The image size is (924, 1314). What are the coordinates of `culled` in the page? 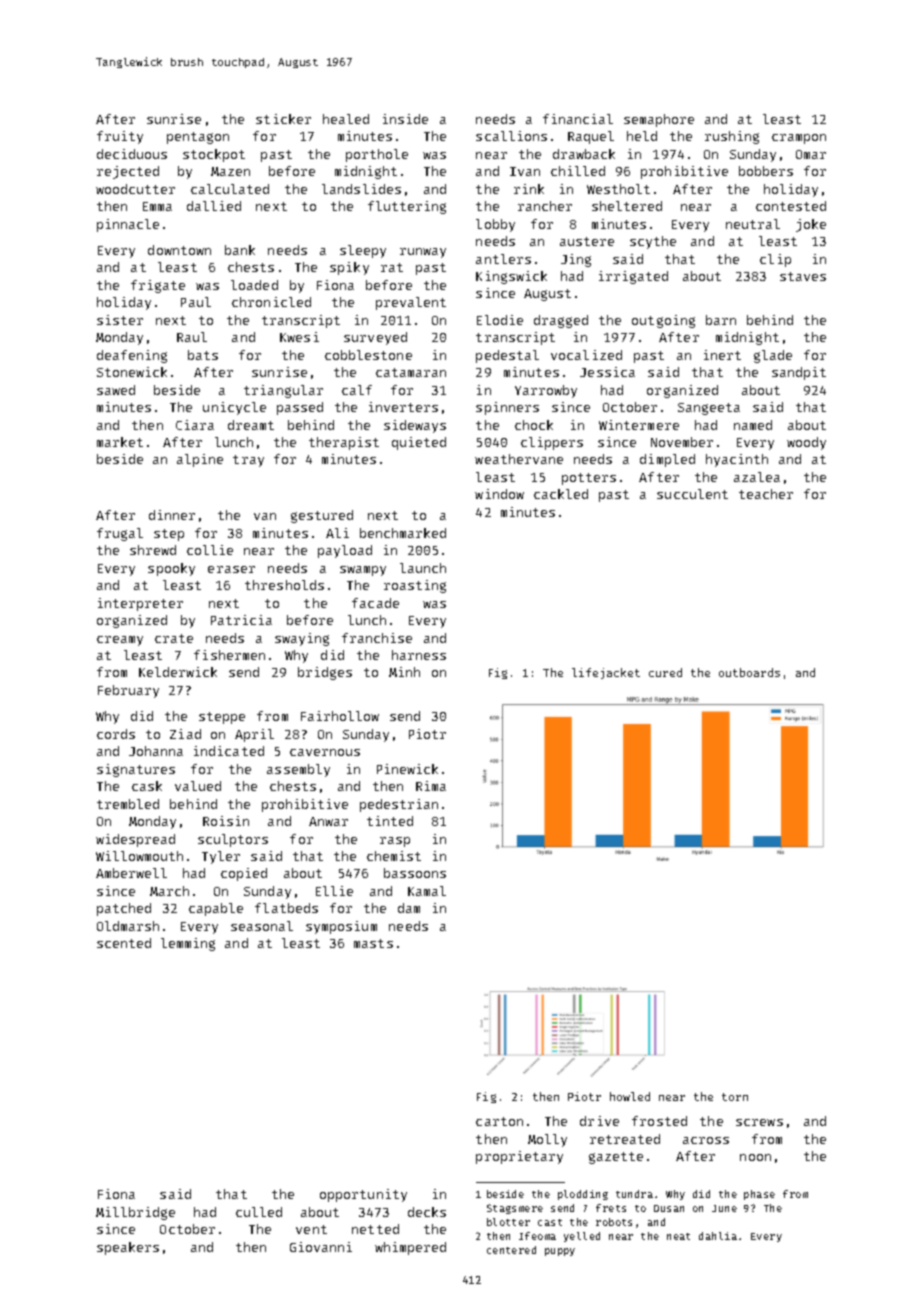 It's located at (259, 1212).
